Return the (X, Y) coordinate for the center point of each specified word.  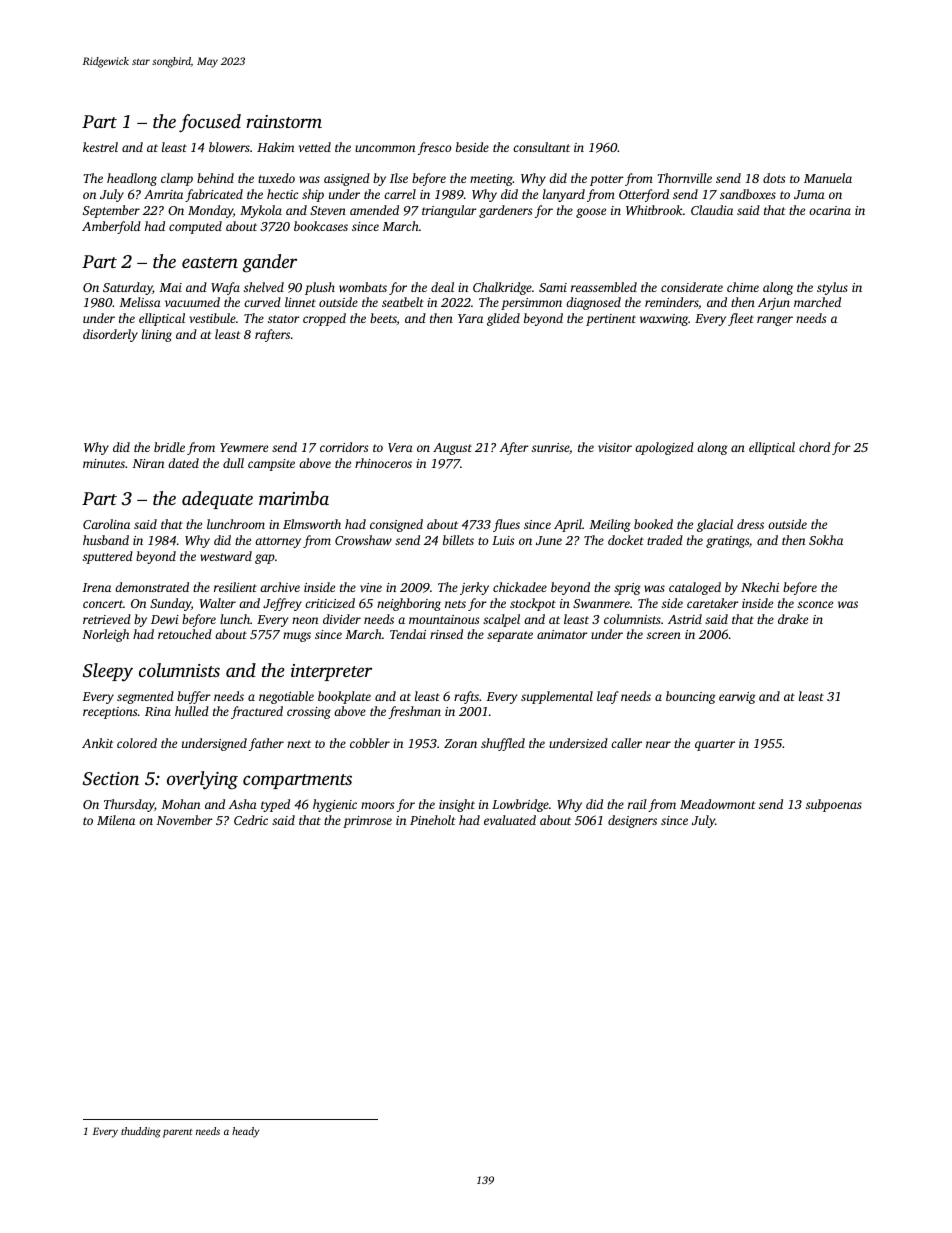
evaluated (510, 820)
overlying (202, 780)
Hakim (275, 147)
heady (246, 1132)
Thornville (684, 178)
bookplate (344, 697)
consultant (541, 147)
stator (284, 319)
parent (178, 1133)
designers (632, 821)
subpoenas (834, 805)
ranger (775, 321)
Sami (553, 287)
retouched (185, 634)
